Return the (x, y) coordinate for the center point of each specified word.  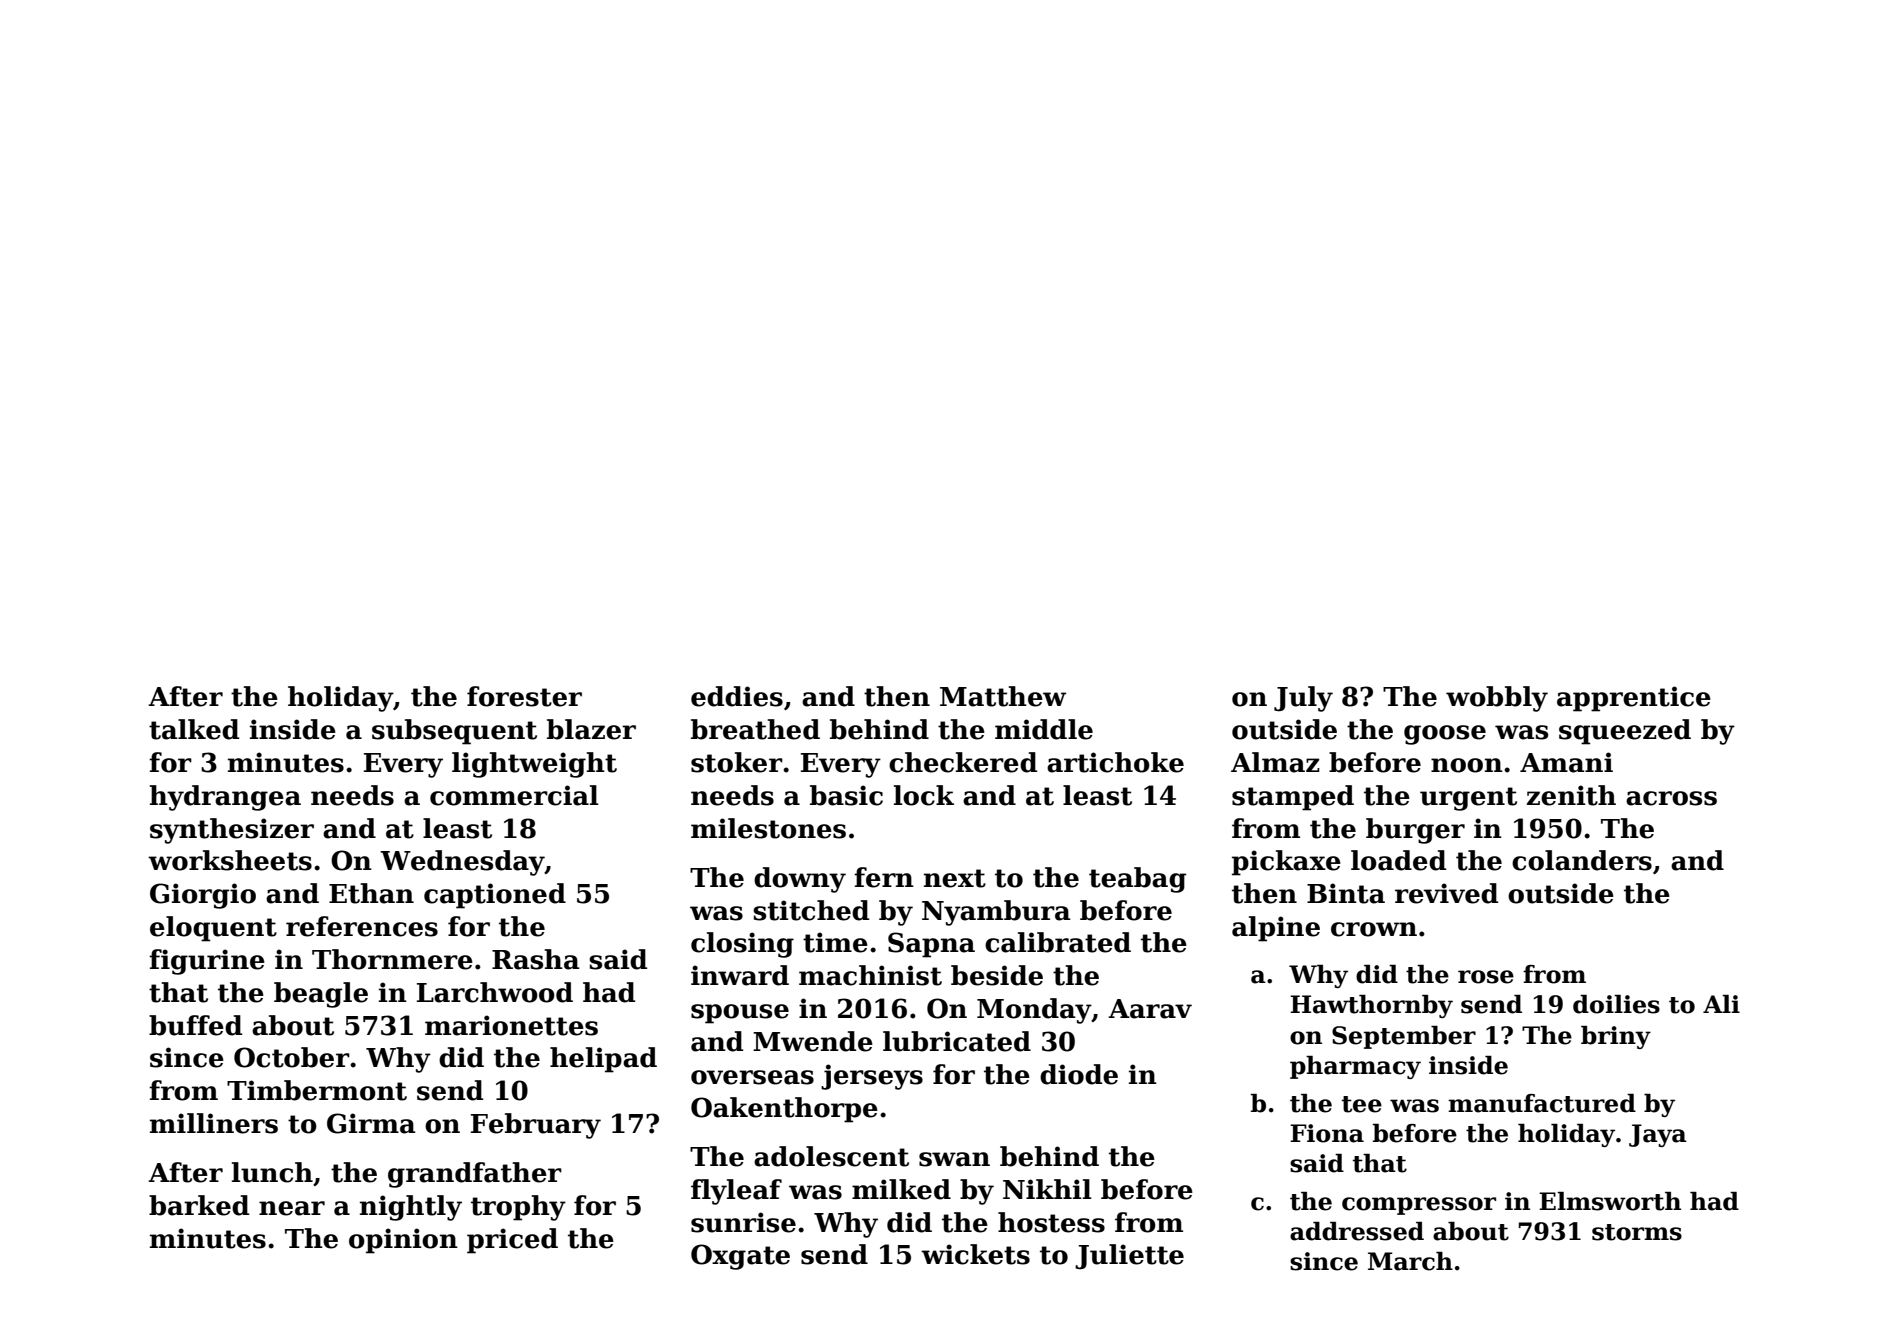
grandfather (475, 1175)
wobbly (1497, 699)
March (1410, 1261)
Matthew (1003, 696)
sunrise (743, 1222)
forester (524, 696)
